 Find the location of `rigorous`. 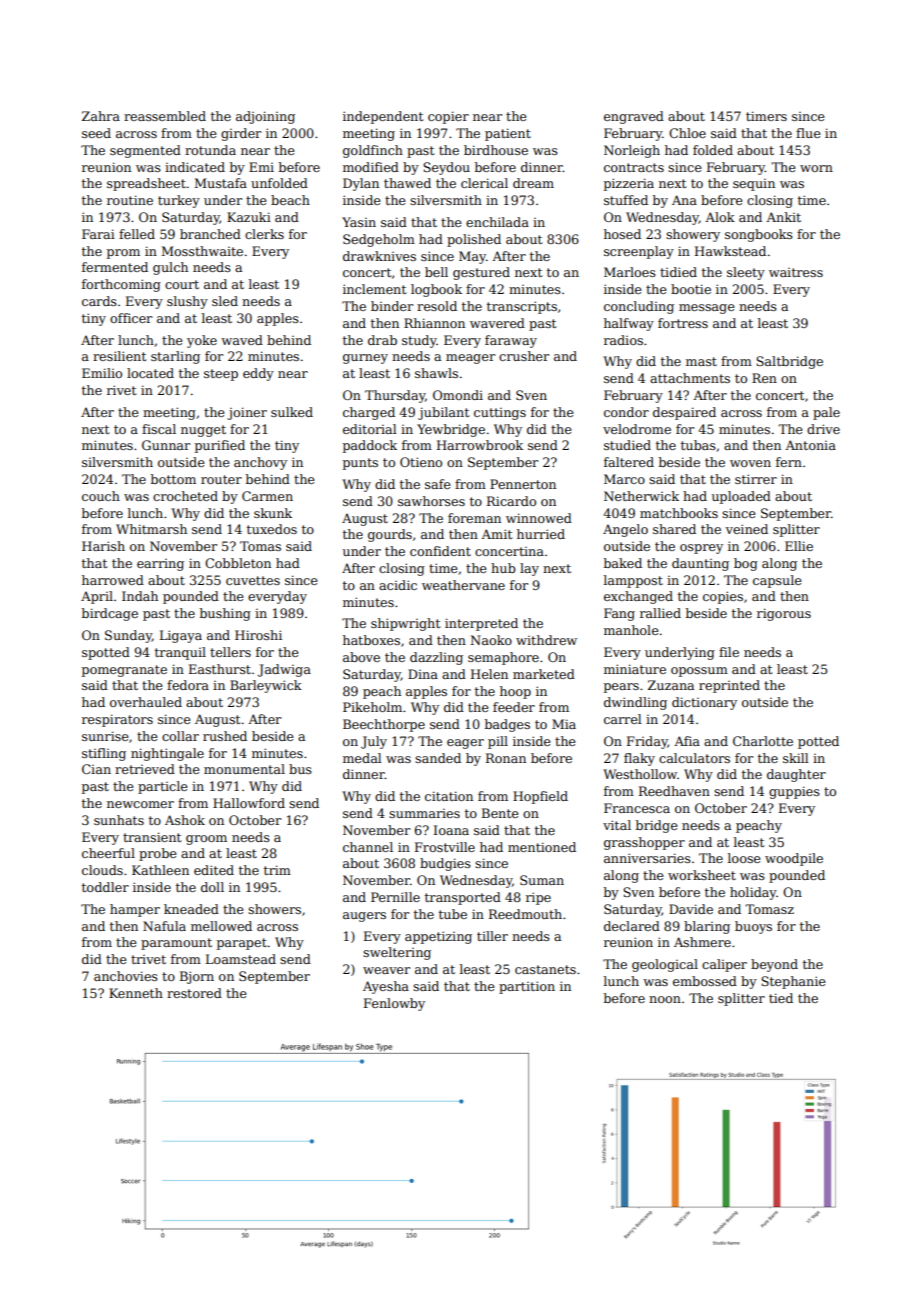

rigorous is located at coordinates (784, 614).
